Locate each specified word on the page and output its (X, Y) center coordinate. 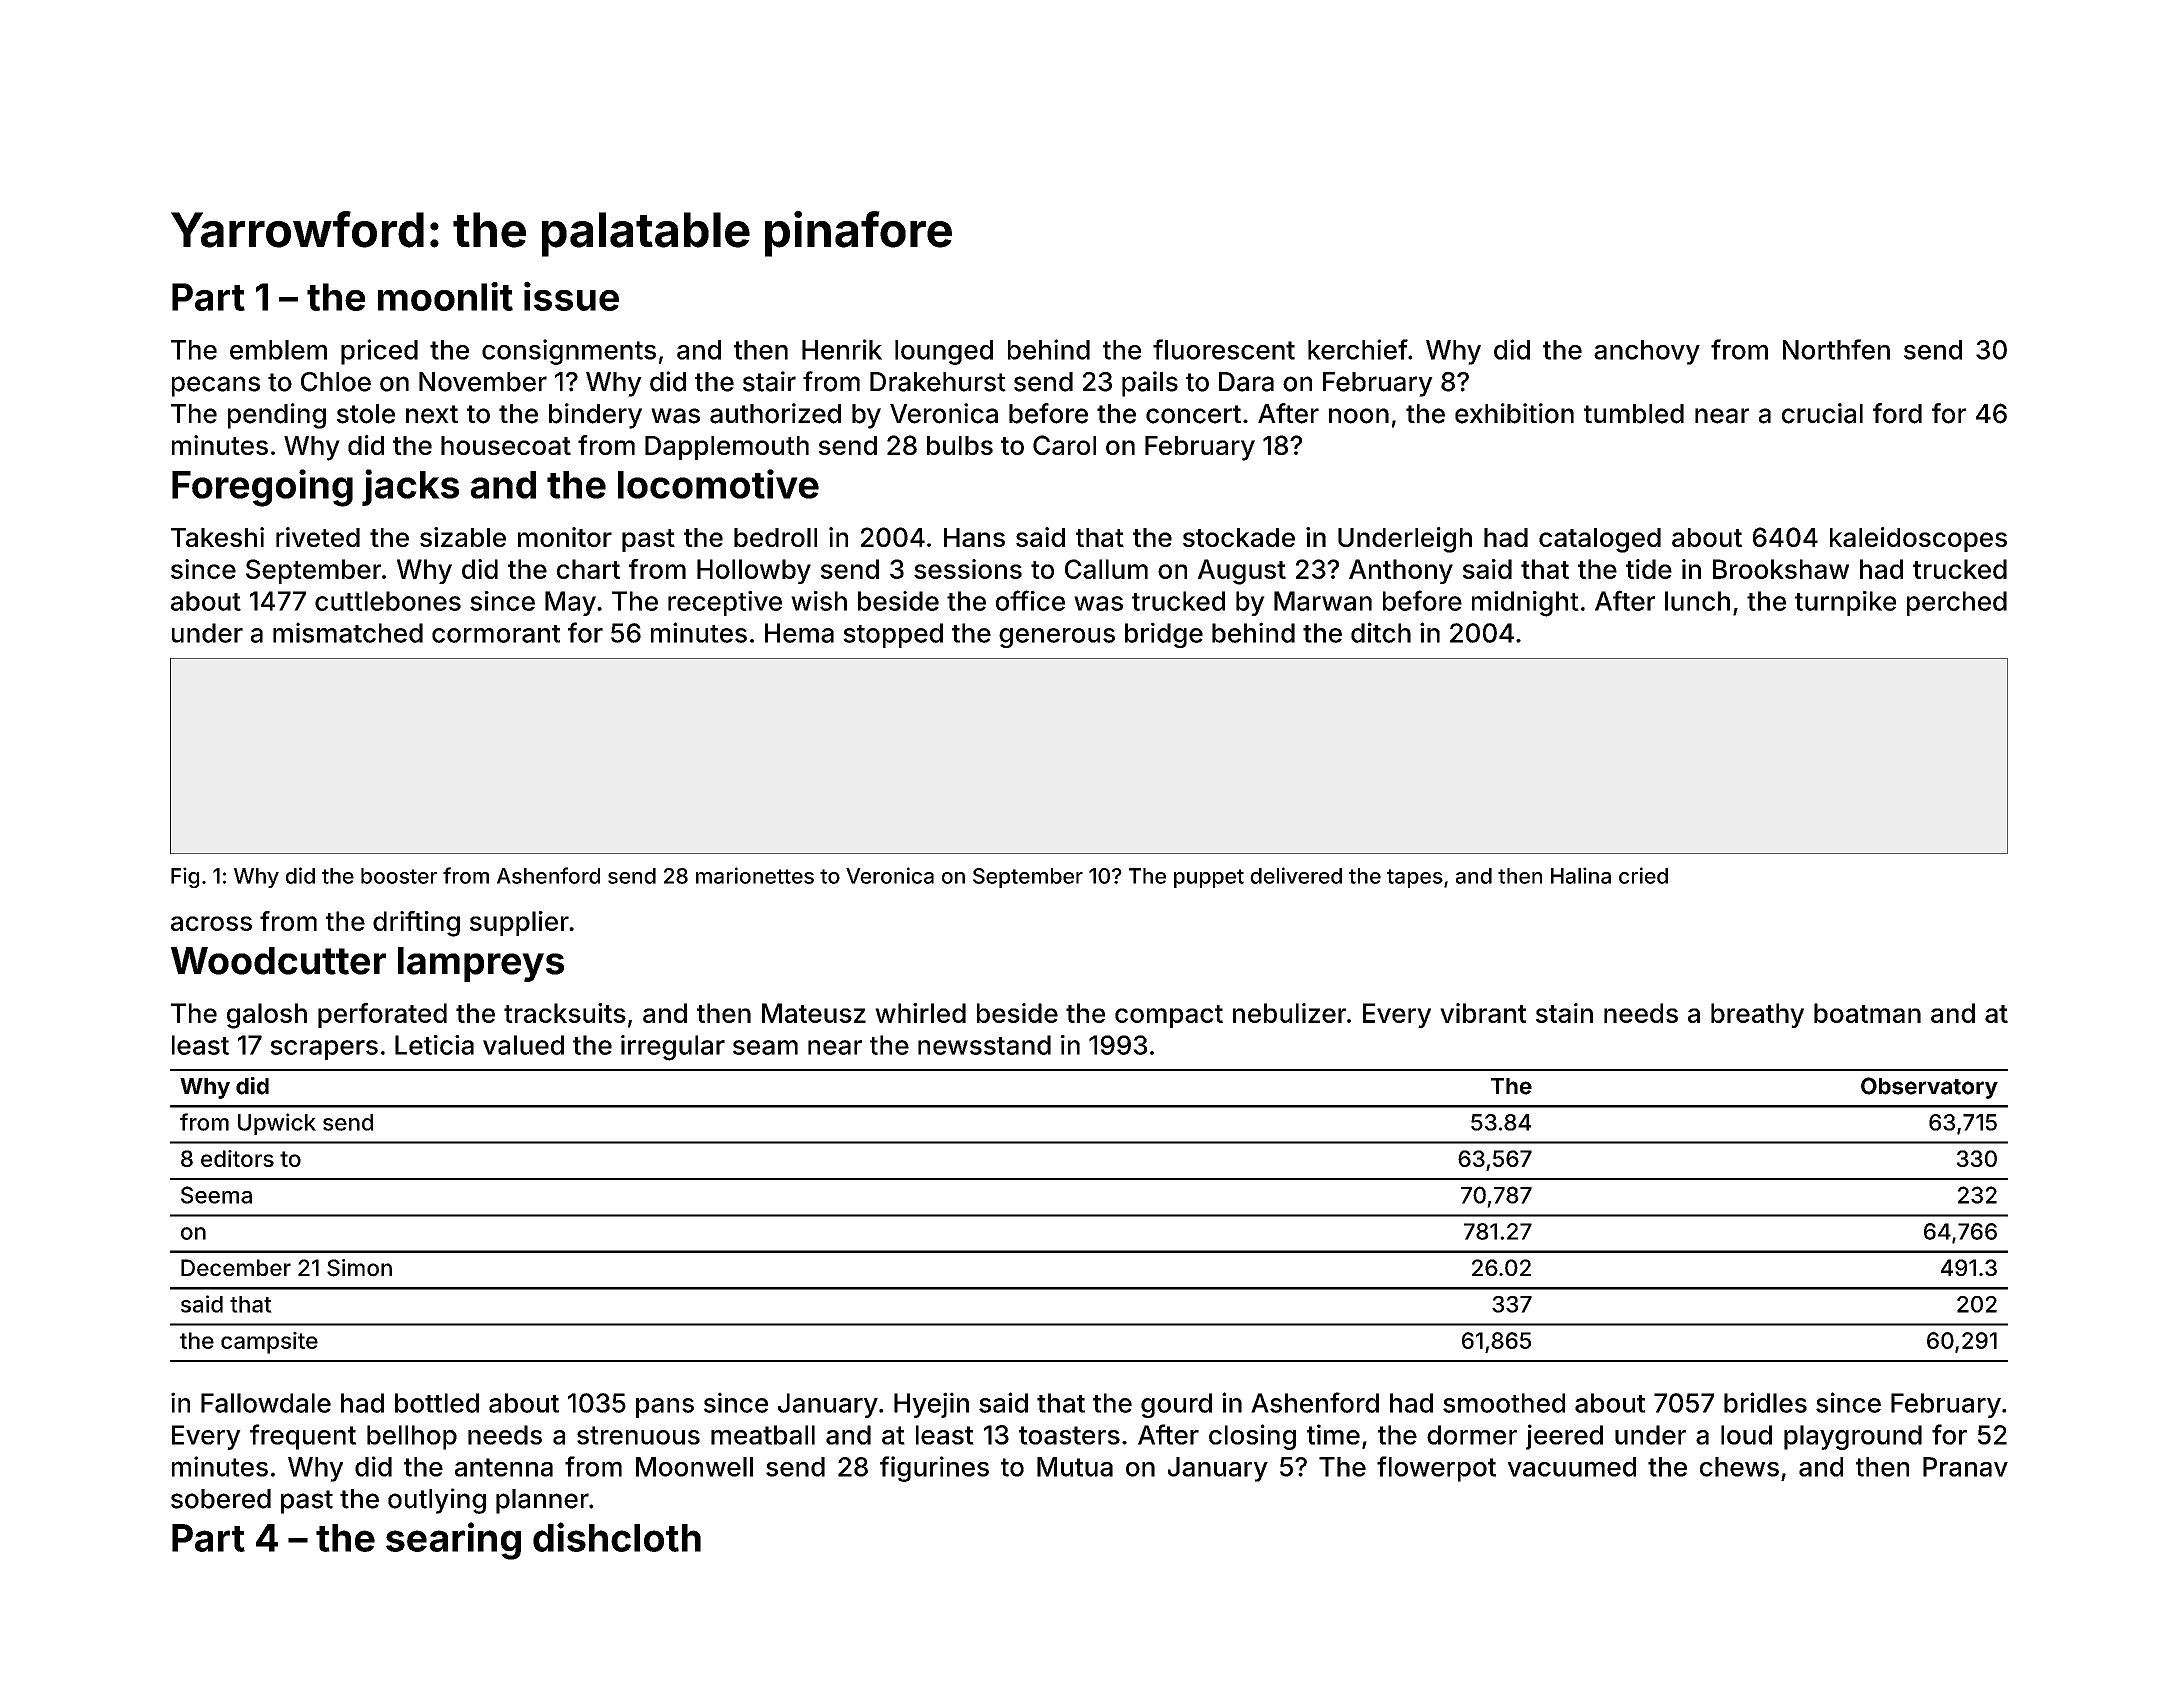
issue (571, 296)
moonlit (445, 296)
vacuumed (1572, 1467)
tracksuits (565, 1013)
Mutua (1075, 1467)
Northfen (1836, 349)
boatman (1867, 1013)
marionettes (755, 875)
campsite (269, 1342)
